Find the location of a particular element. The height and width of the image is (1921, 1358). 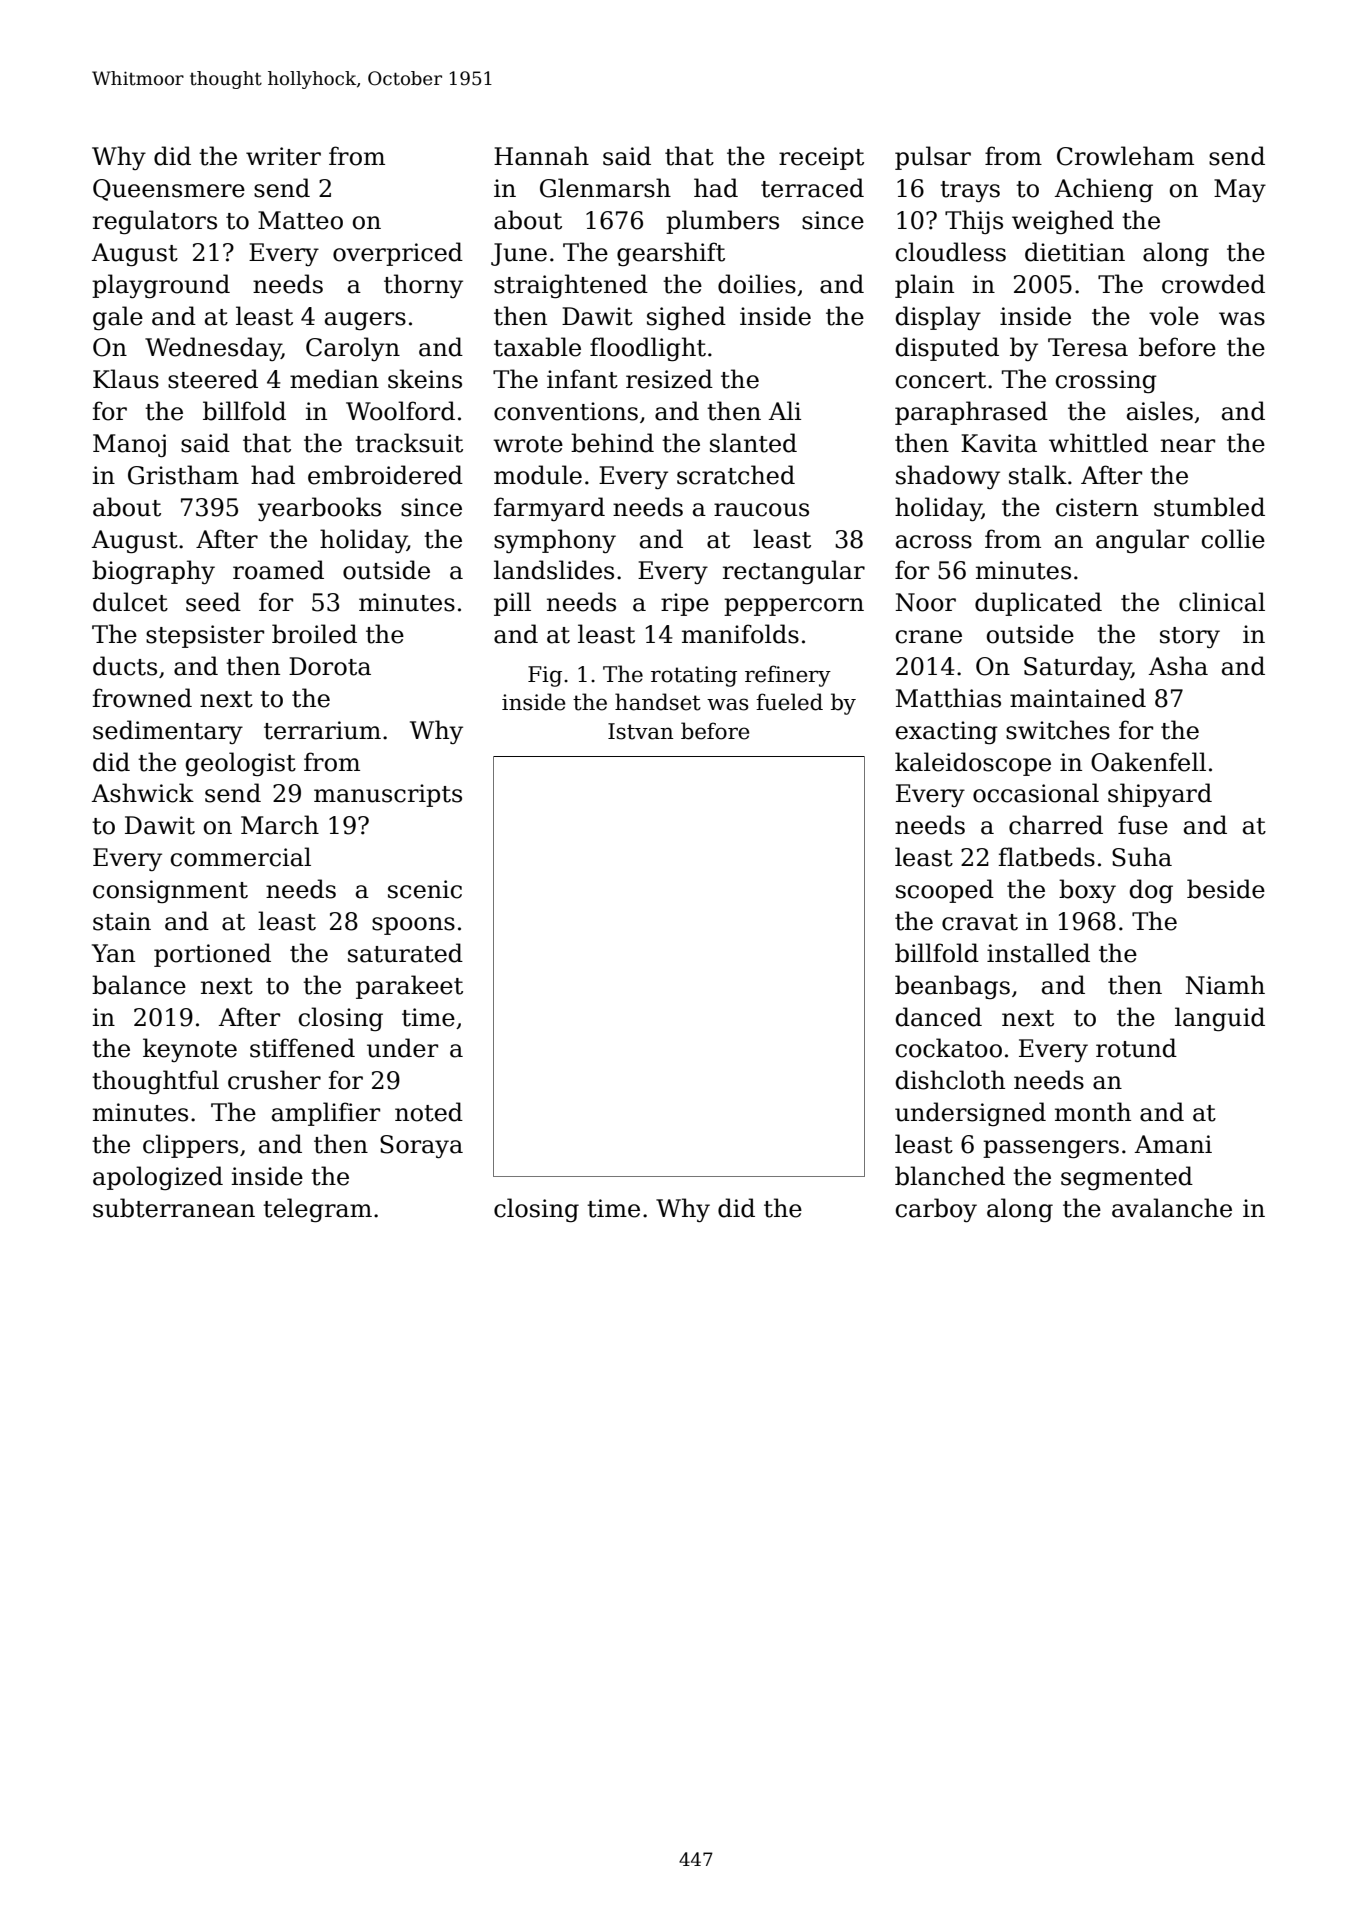

Crowleham is located at coordinates (1125, 156).
